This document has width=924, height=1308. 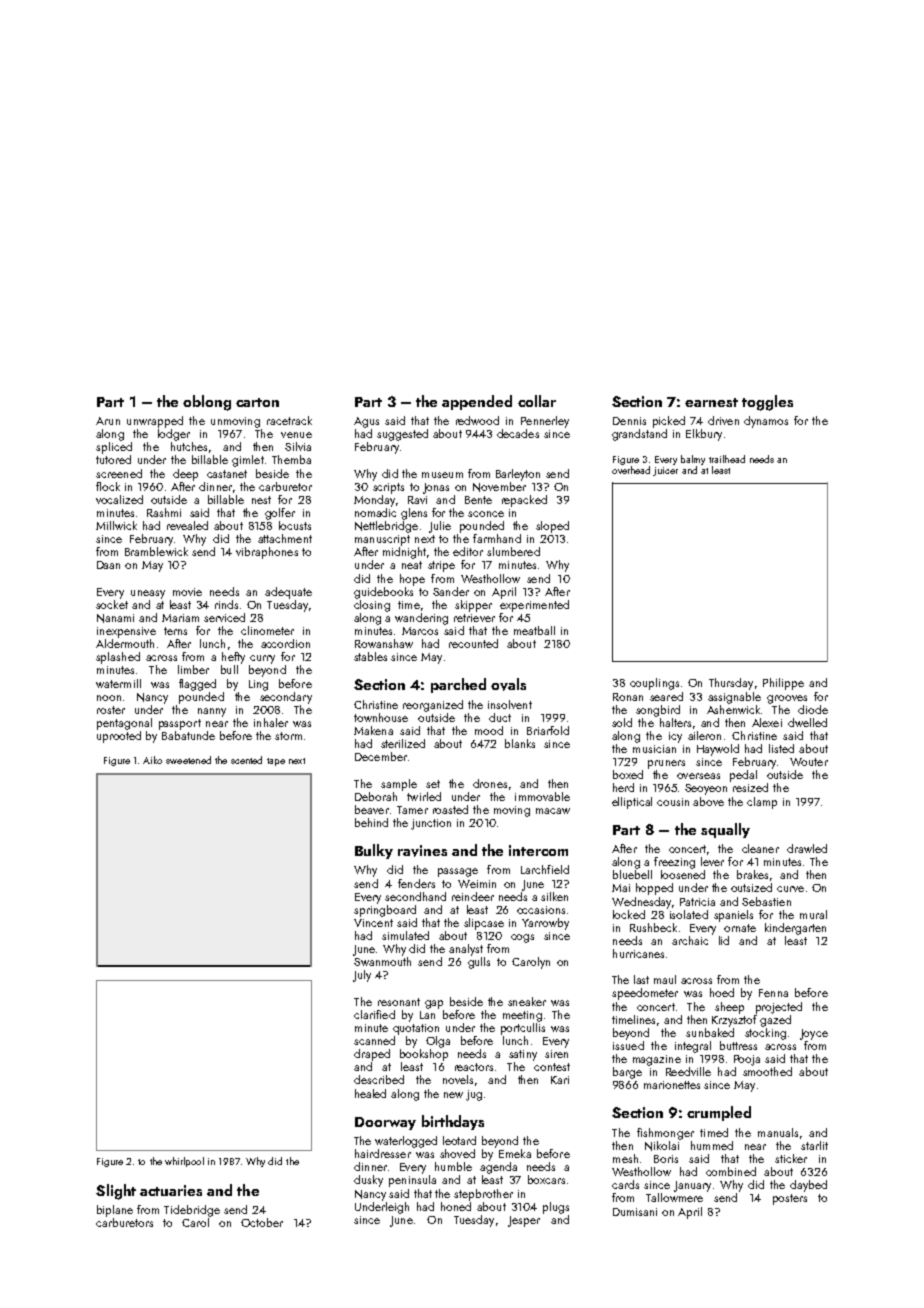 What do you see at coordinates (192, 1211) in the document?
I see `Tidebridge` at bounding box center [192, 1211].
